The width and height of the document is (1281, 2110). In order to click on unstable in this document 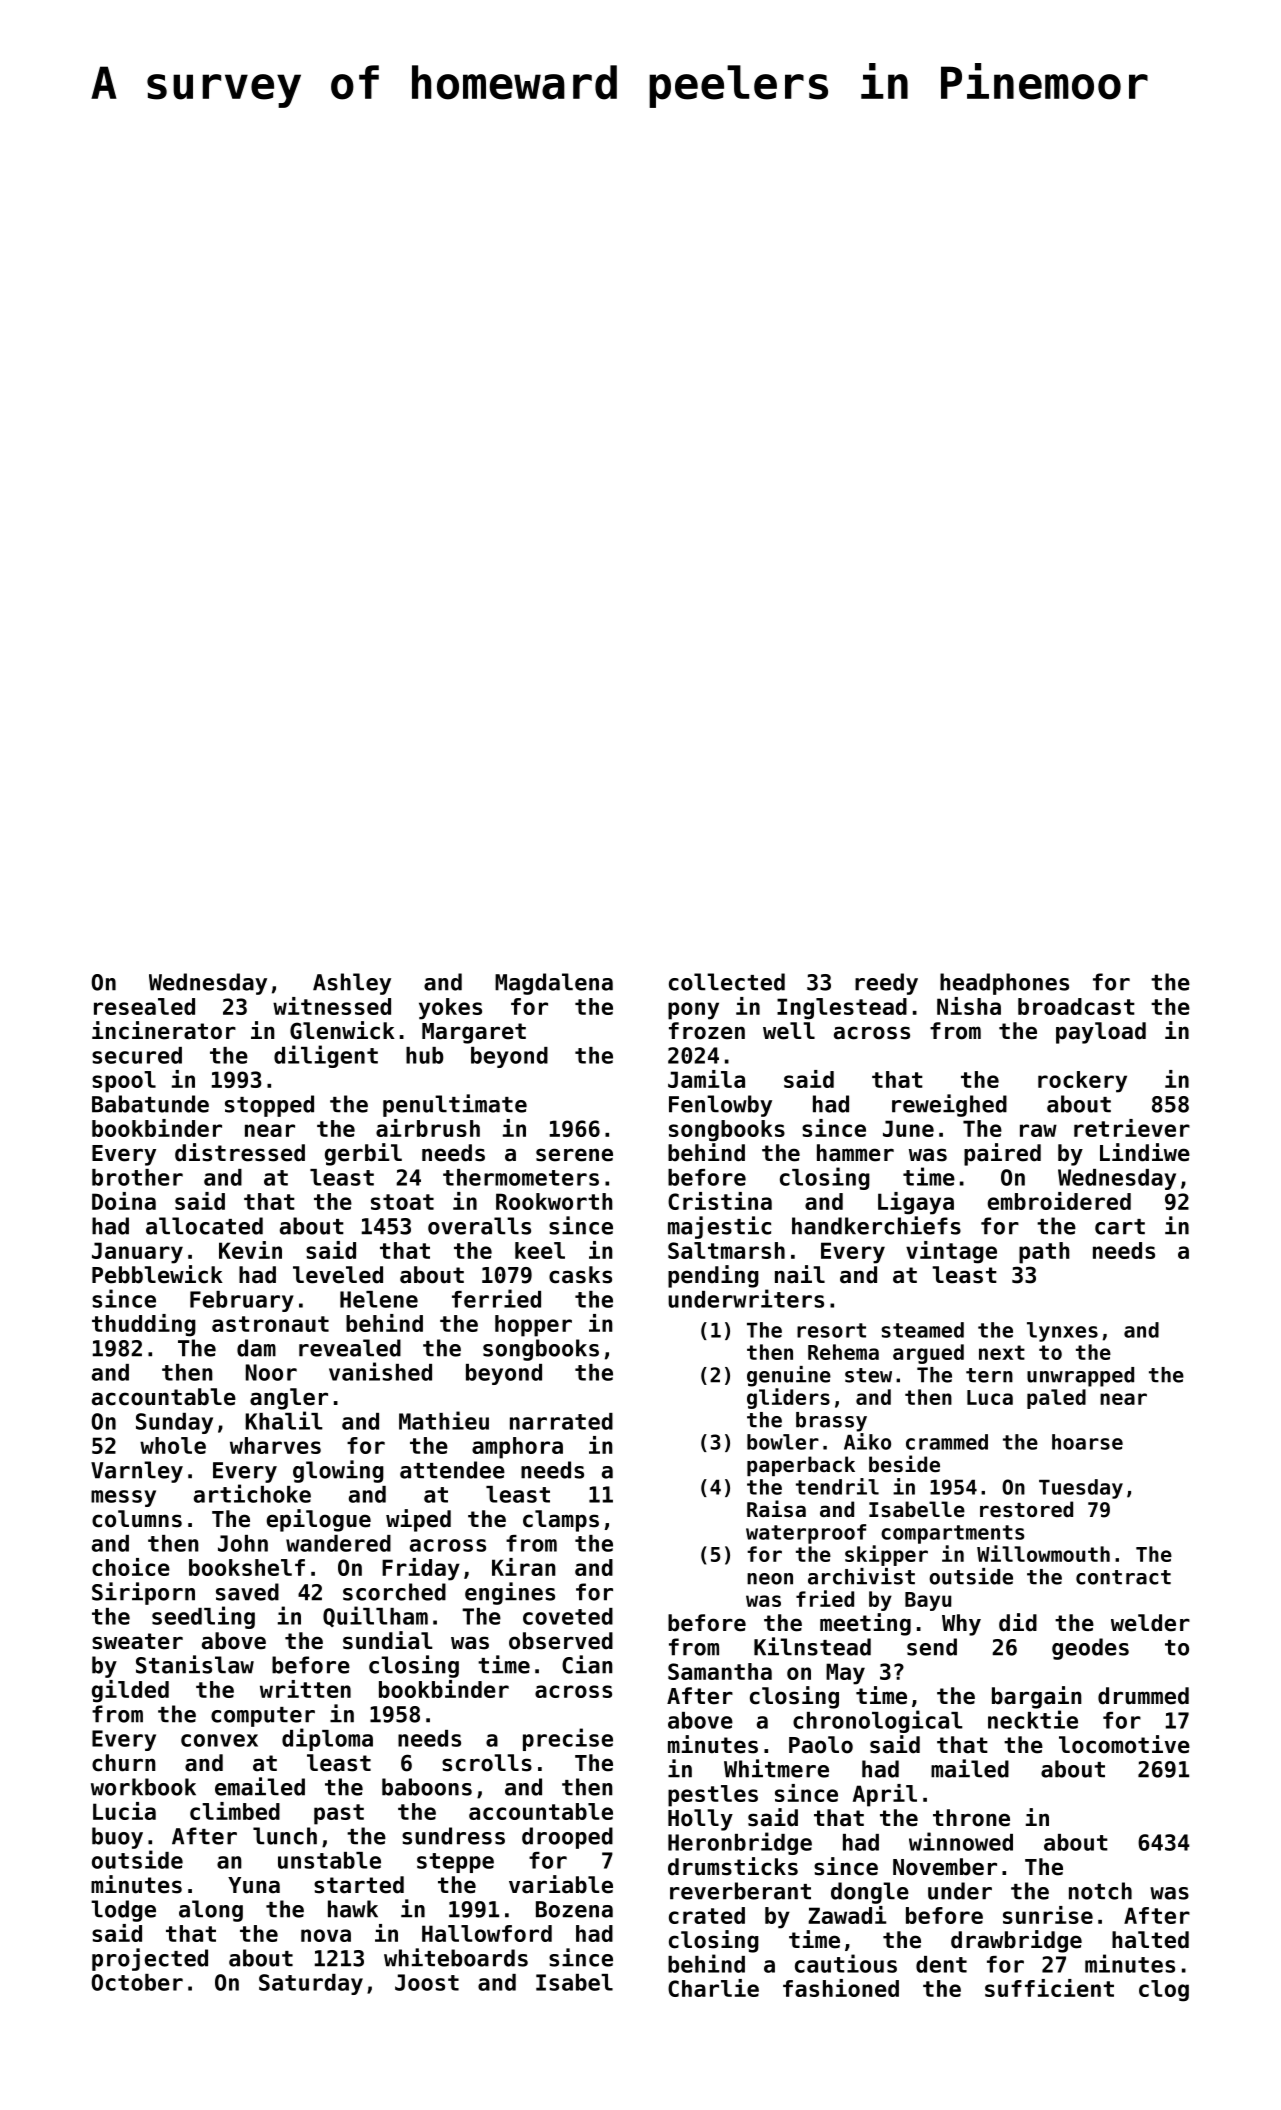, I will do `click(329, 1860)`.
